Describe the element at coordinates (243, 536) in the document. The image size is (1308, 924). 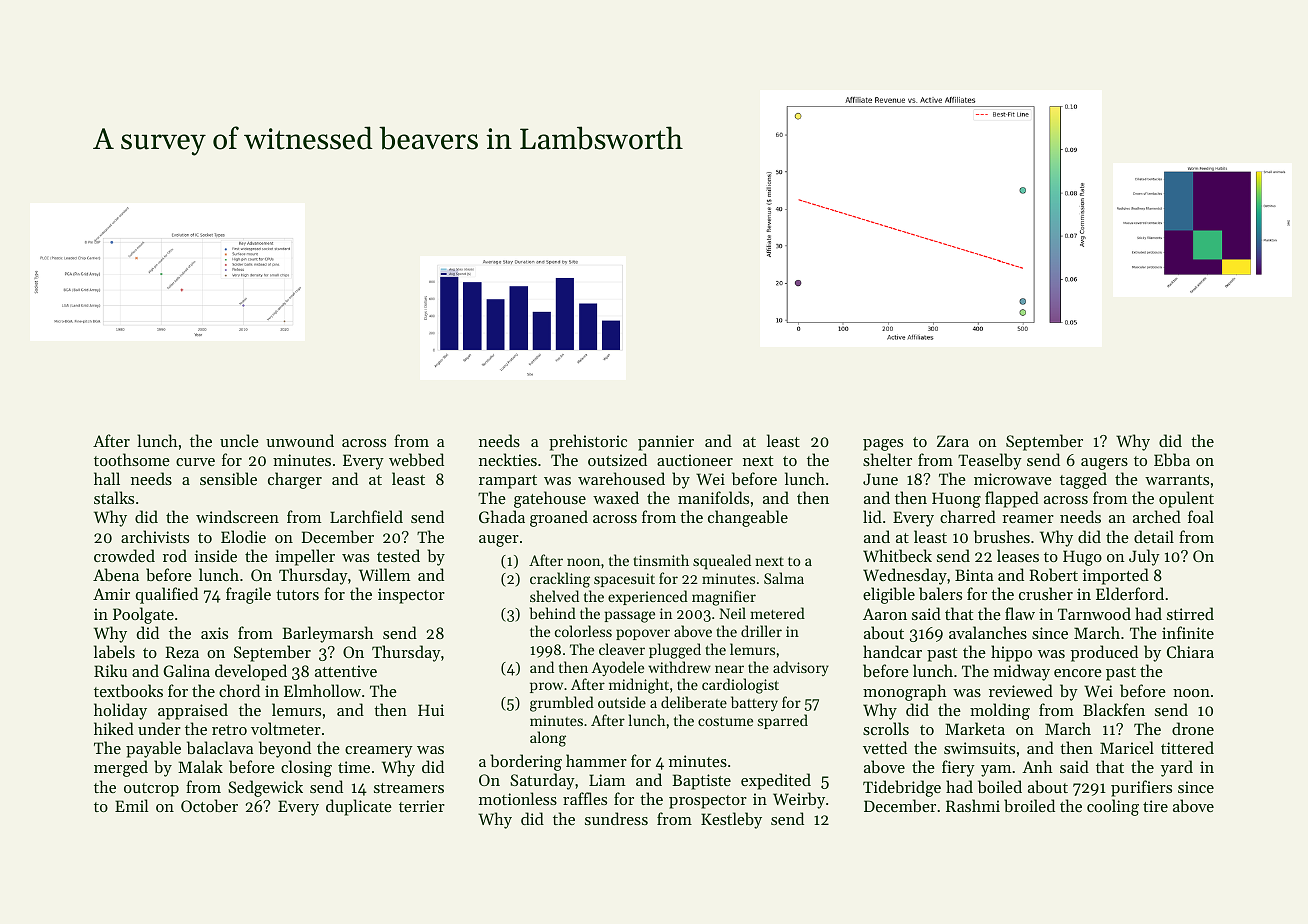
I see `Elodie` at that location.
